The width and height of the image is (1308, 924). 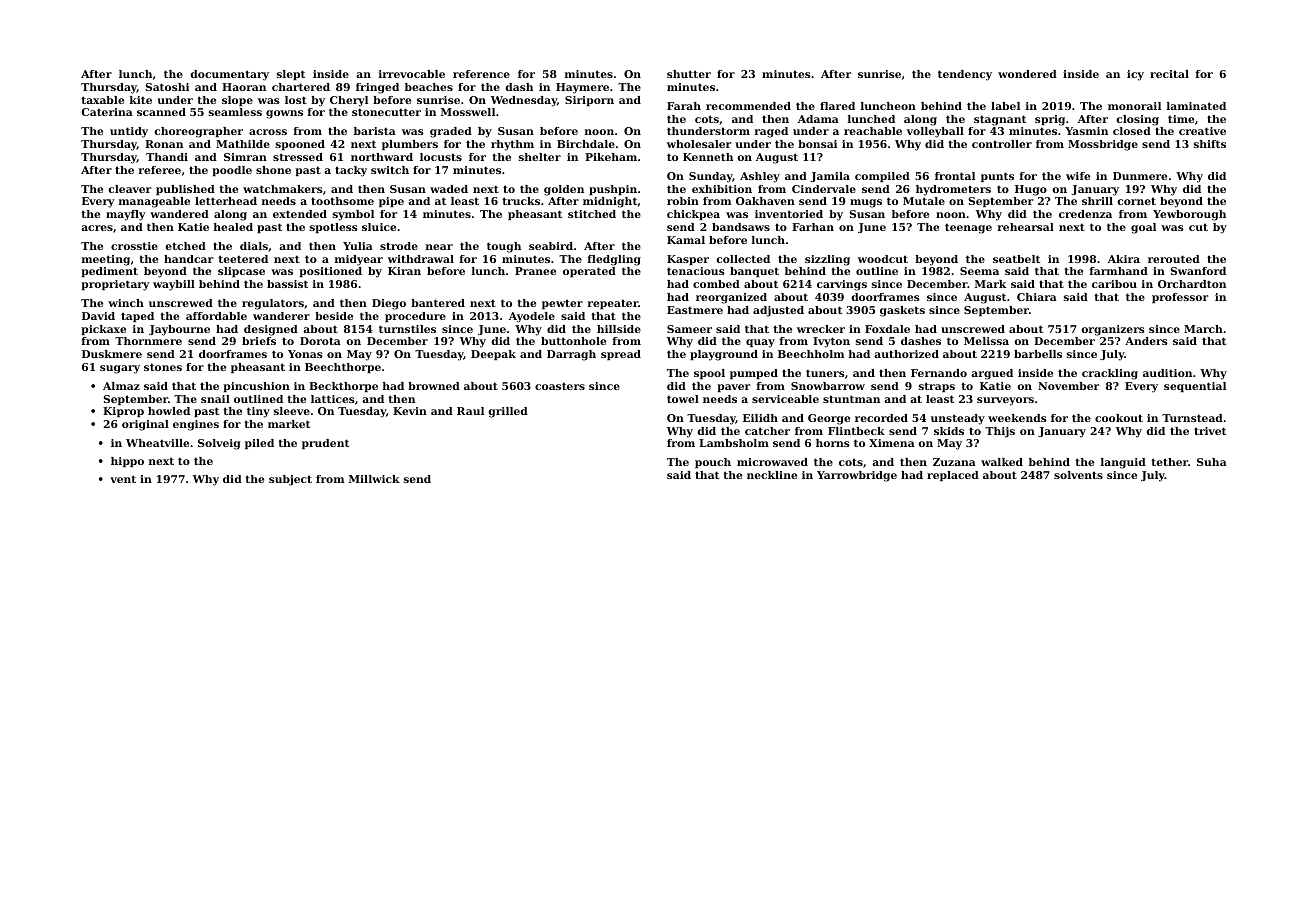 What do you see at coordinates (1169, 74) in the image?
I see `recital` at bounding box center [1169, 74].
